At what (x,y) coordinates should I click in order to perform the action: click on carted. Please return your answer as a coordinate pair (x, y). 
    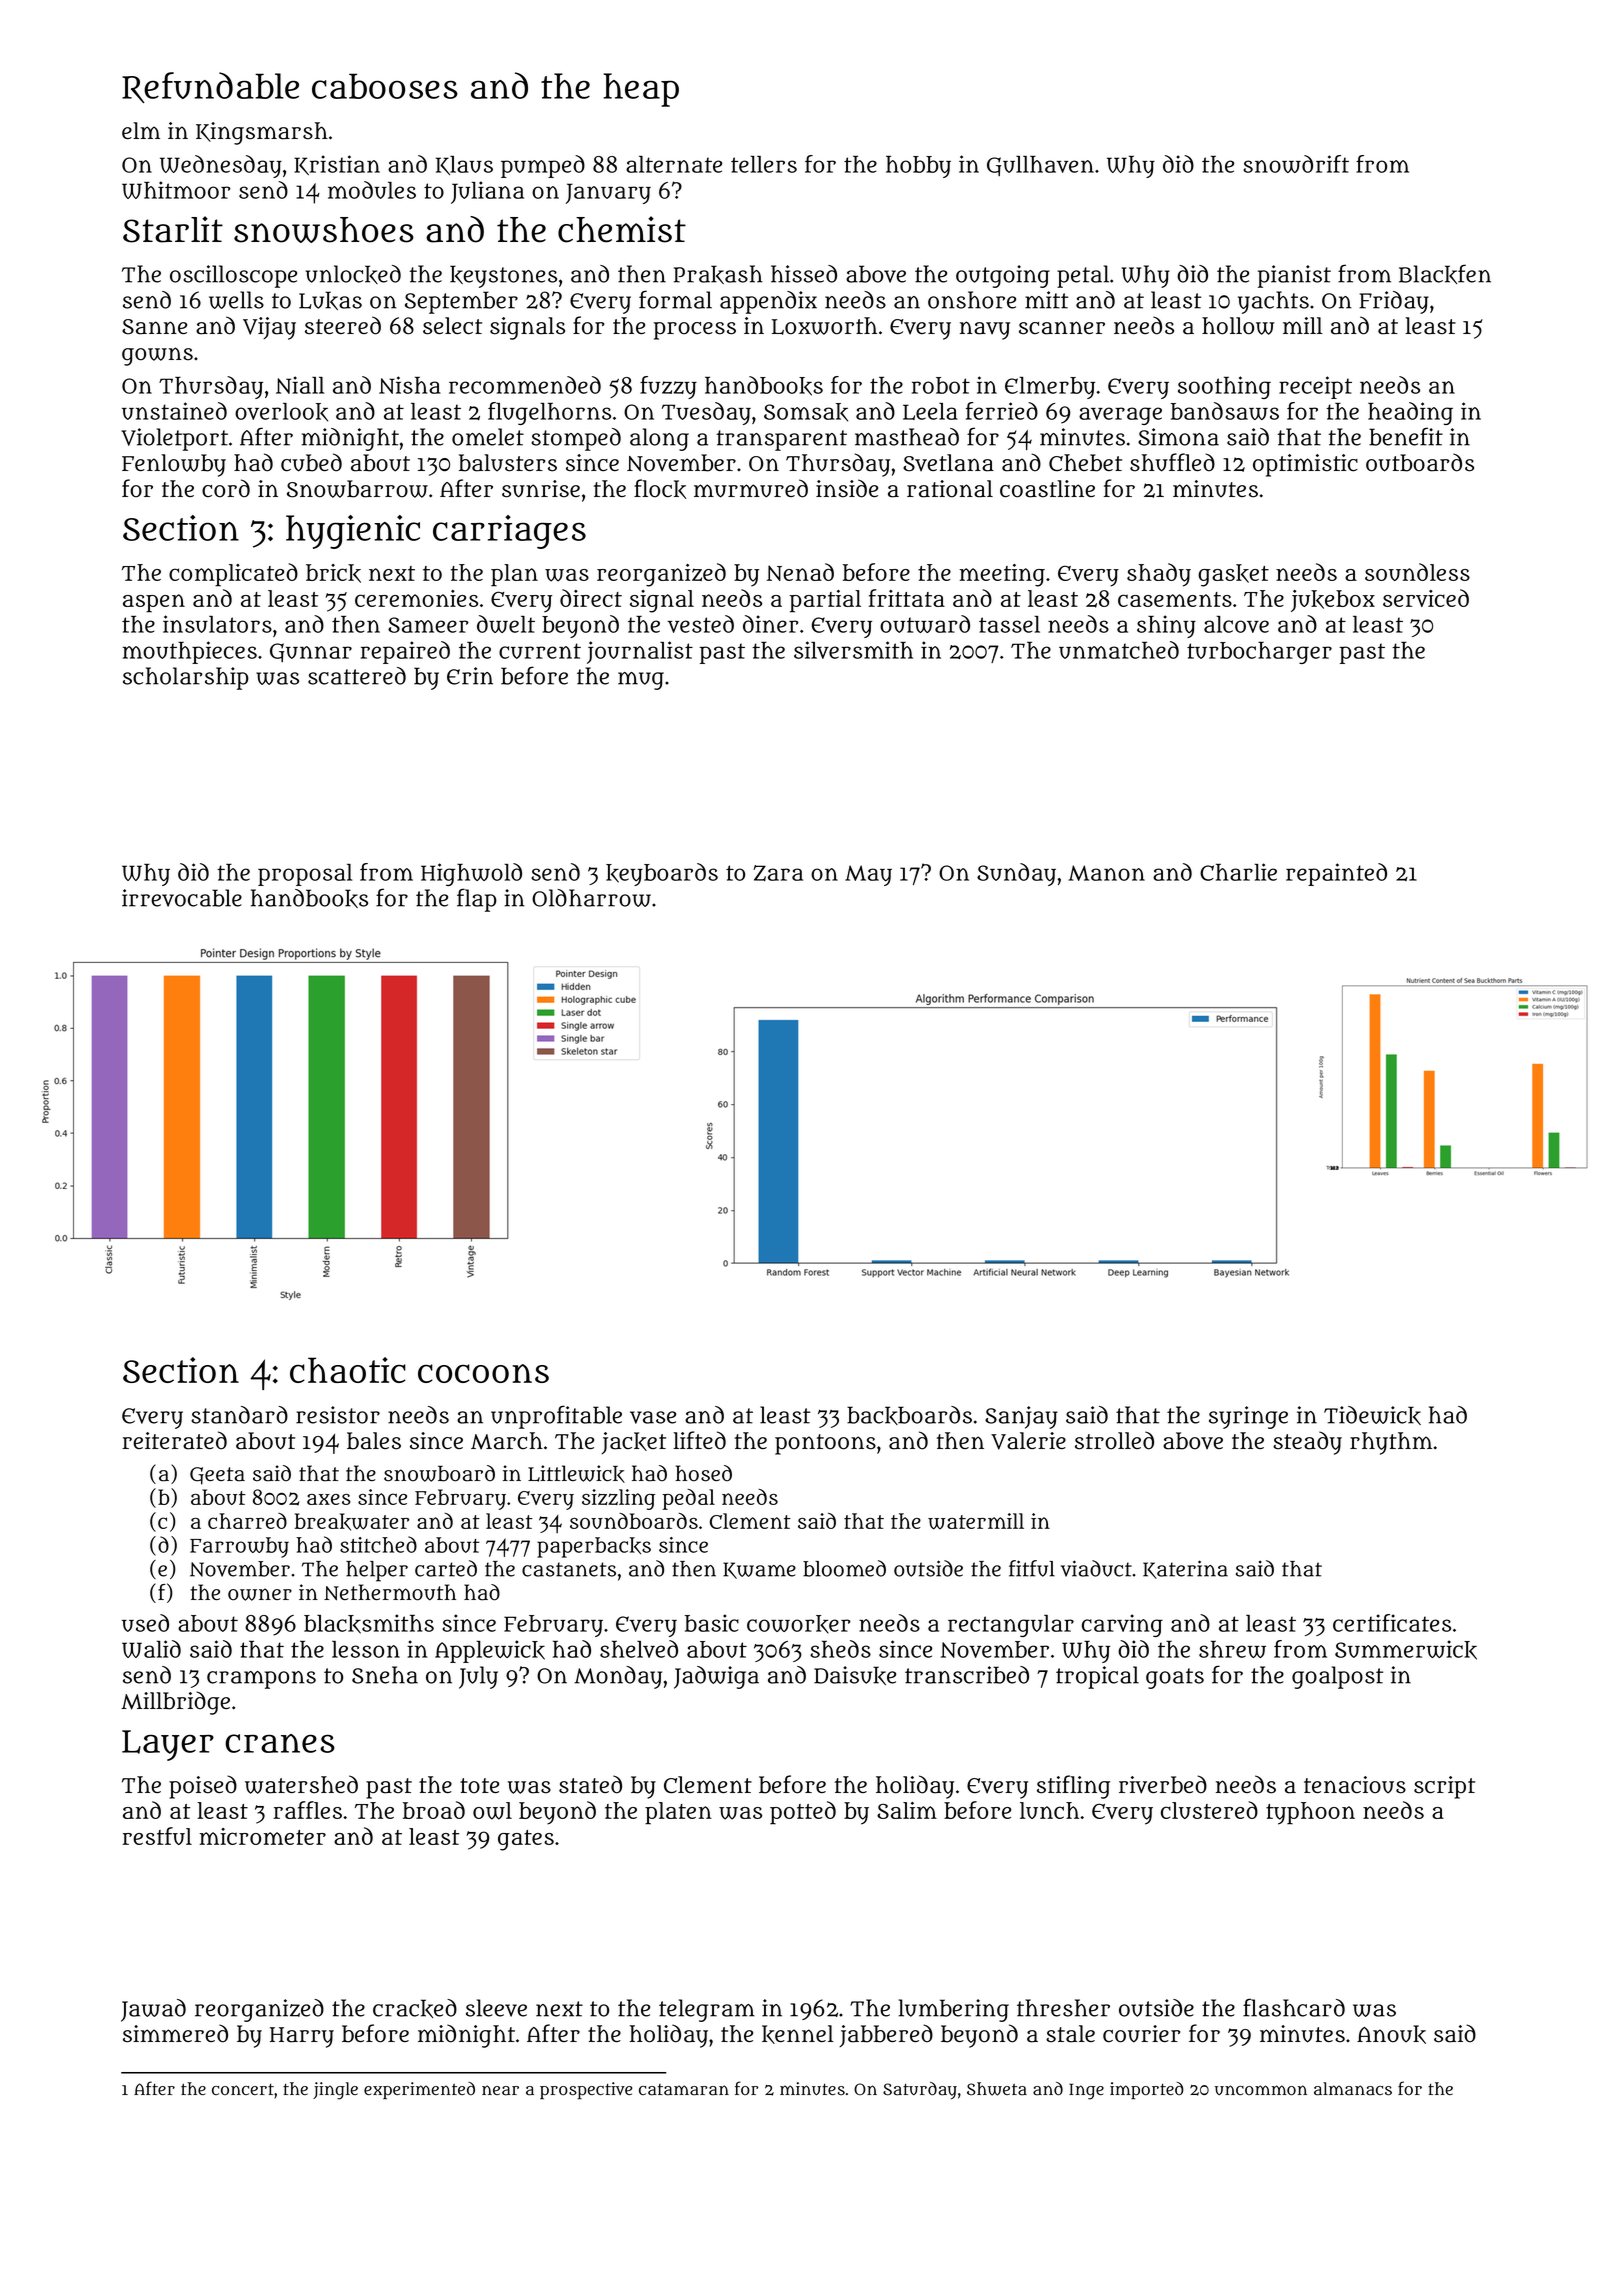
    Looking at the image, I should click on (446, 1568).
